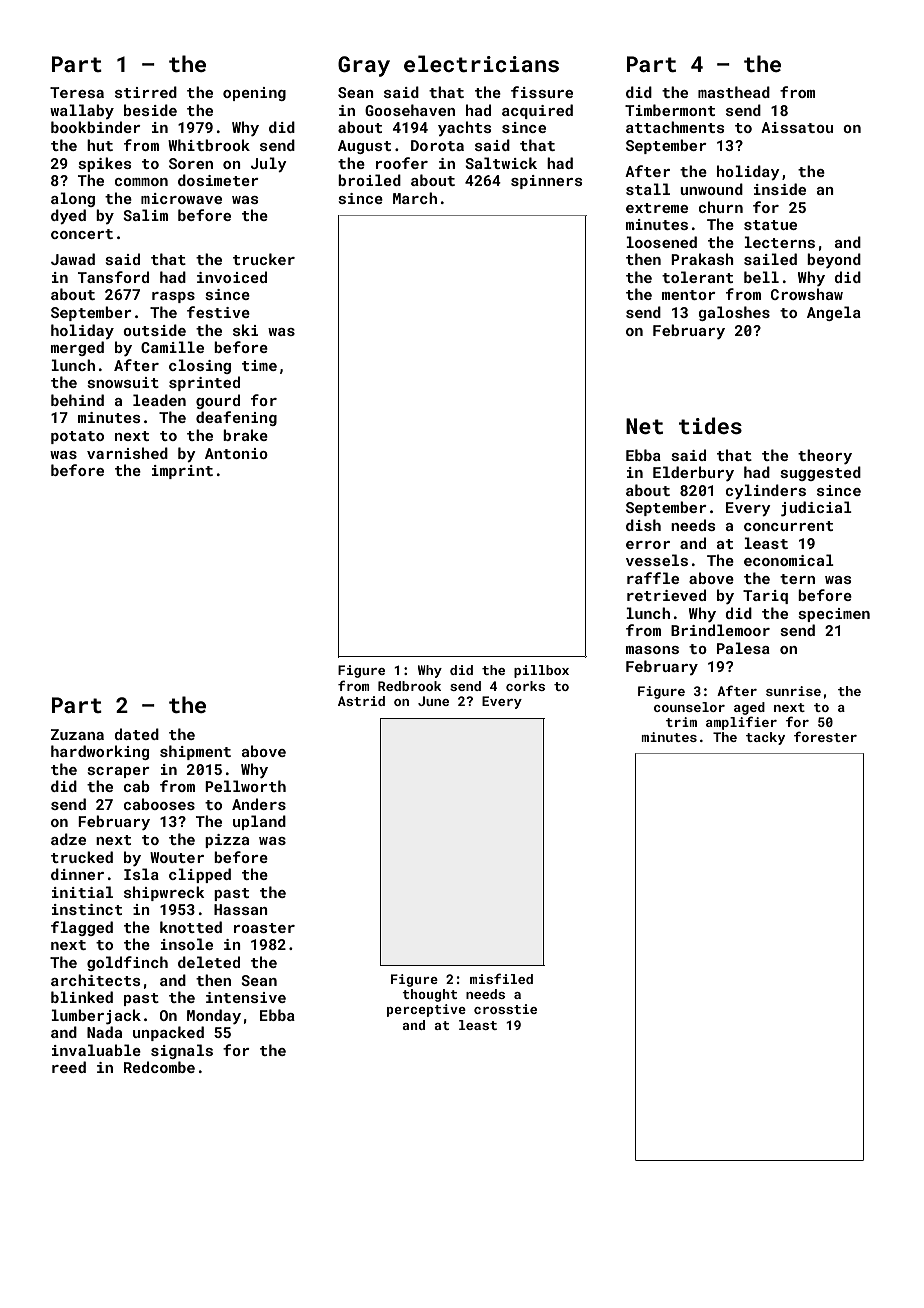  Describe the element at coordinates (788, 526) in the image. I see `concurrent` at that location.
